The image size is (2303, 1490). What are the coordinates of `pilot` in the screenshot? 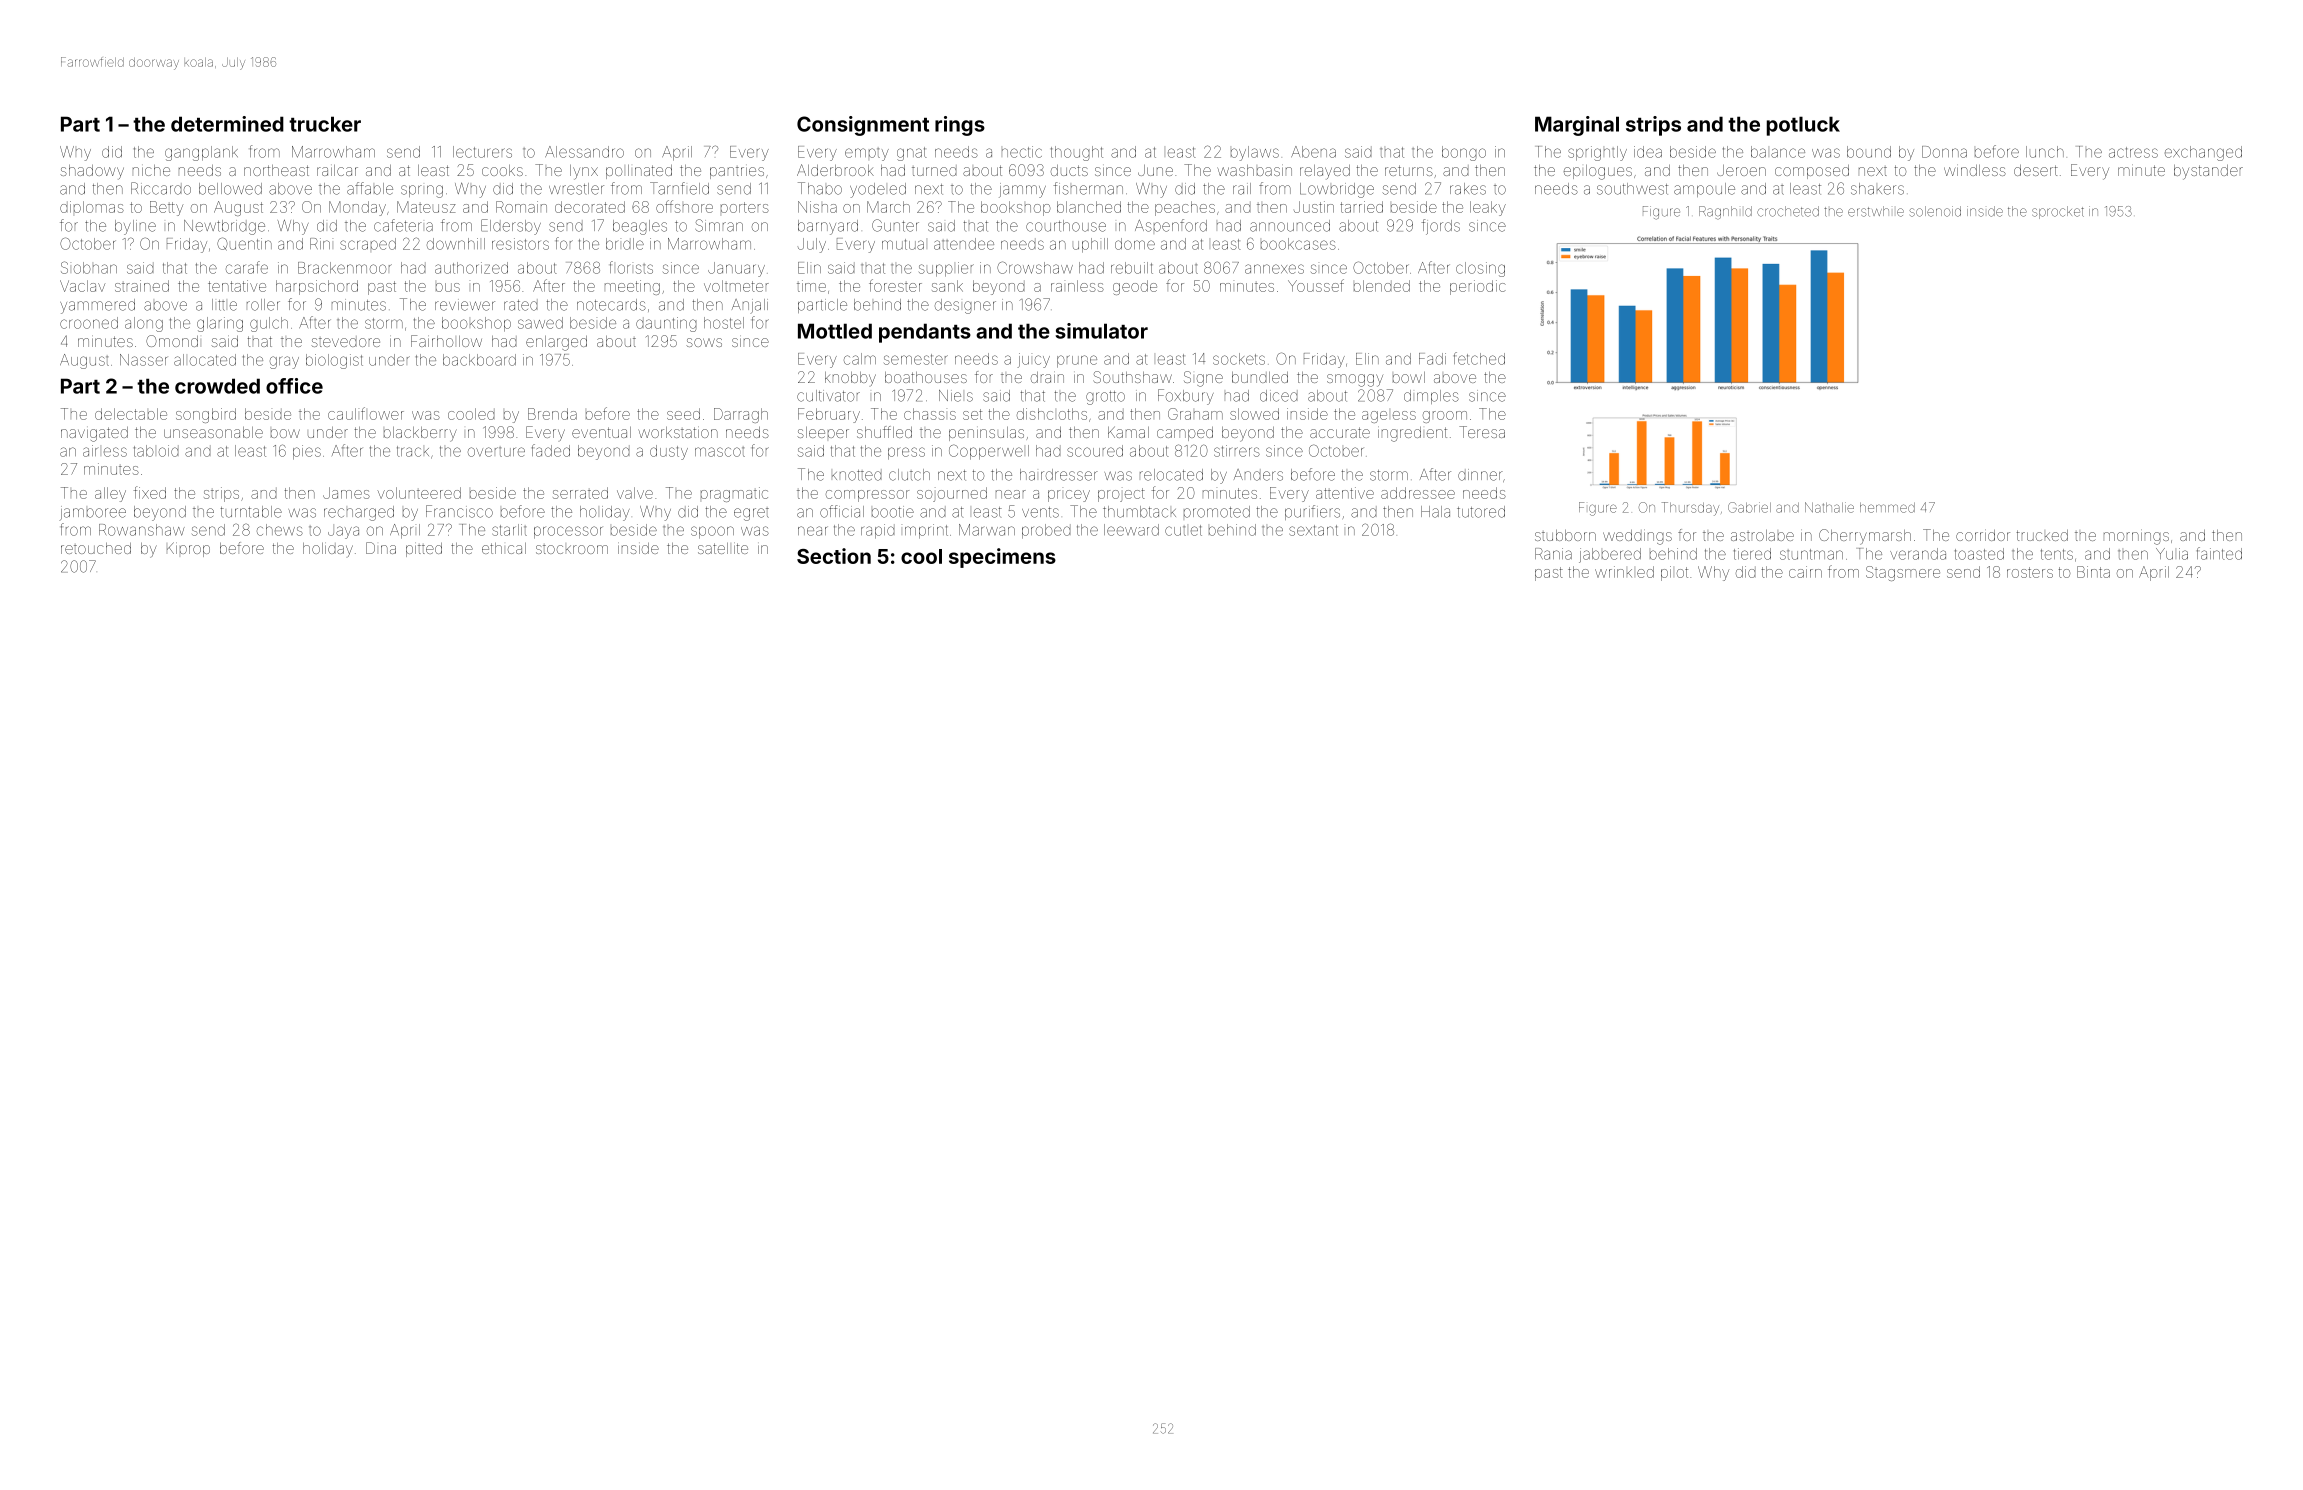 It's located at (1674, 573).
